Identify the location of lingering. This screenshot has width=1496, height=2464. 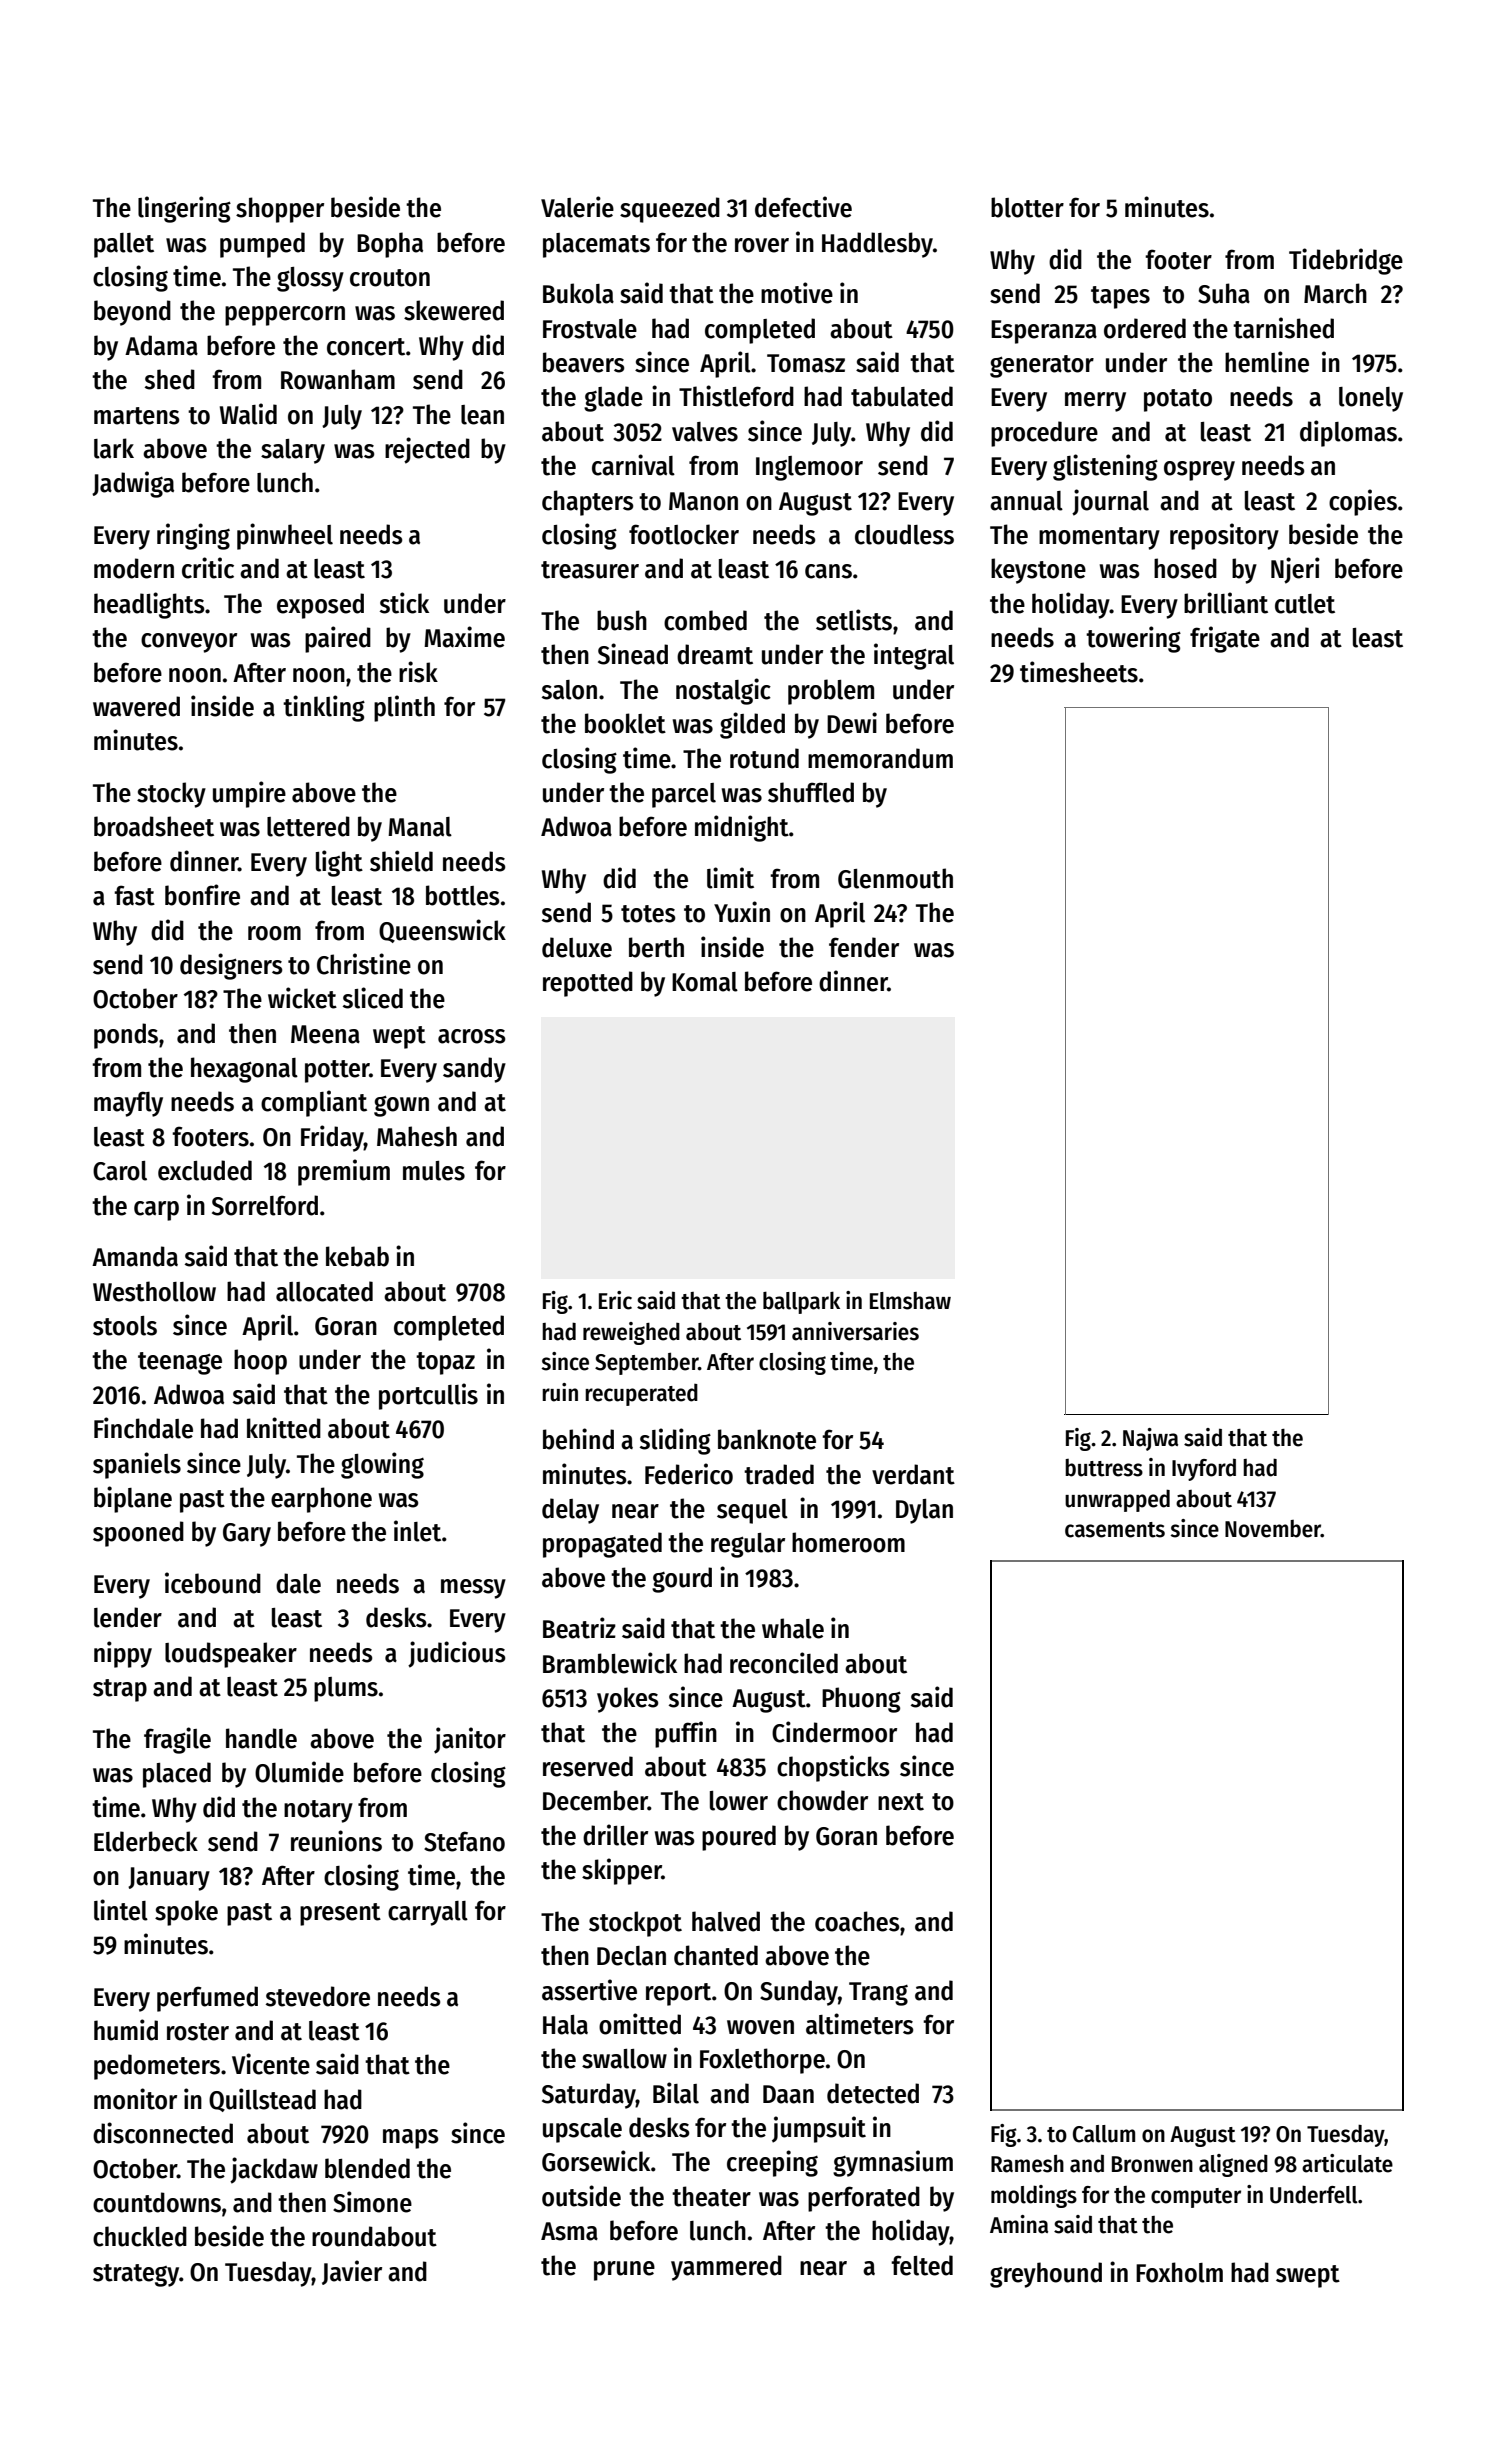
(184, 209).
